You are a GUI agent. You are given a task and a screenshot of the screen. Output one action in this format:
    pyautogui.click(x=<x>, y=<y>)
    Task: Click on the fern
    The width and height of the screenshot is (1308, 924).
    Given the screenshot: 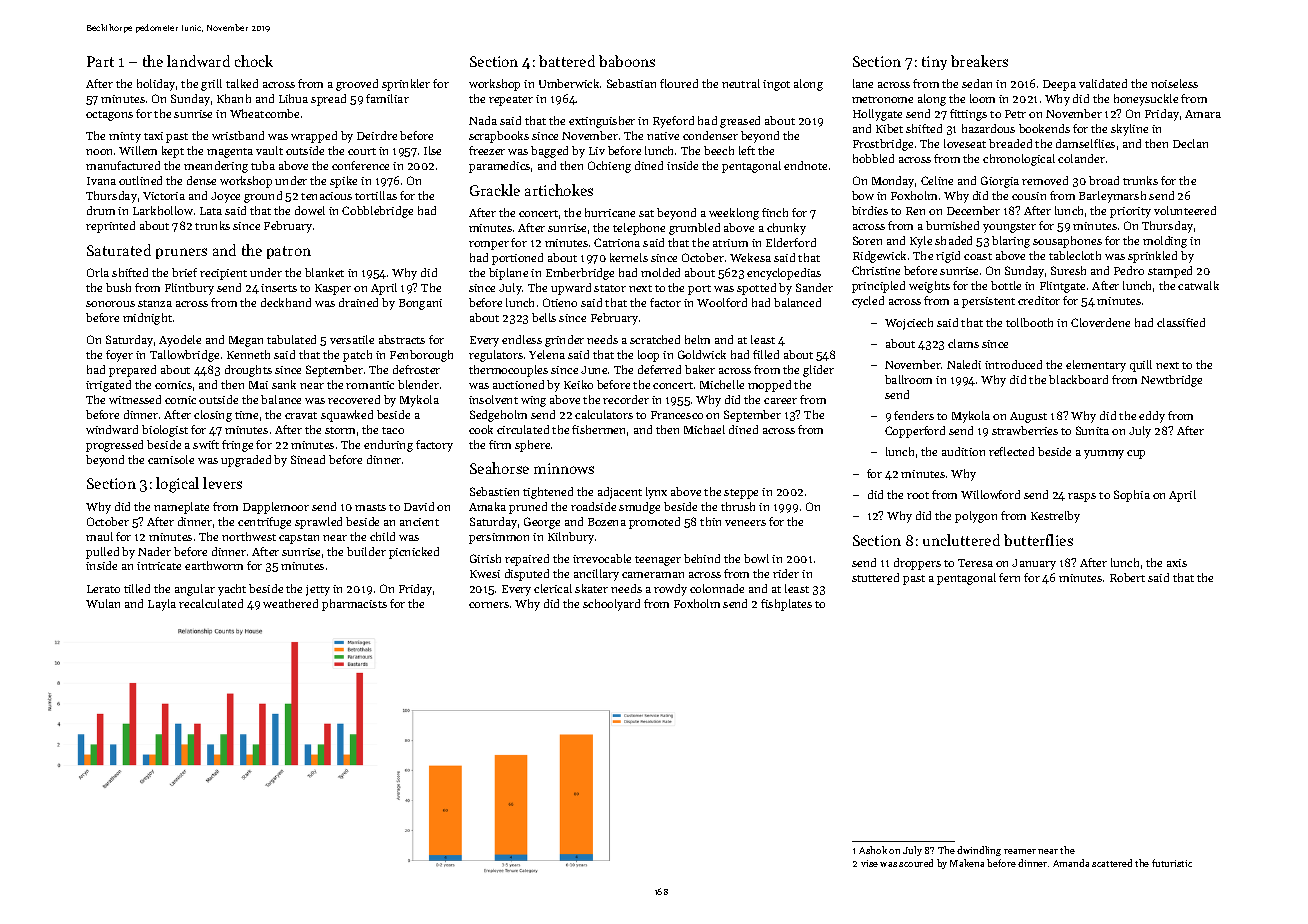 What is the action you would take?
    pyautogui.click(x=1009, y=577)
